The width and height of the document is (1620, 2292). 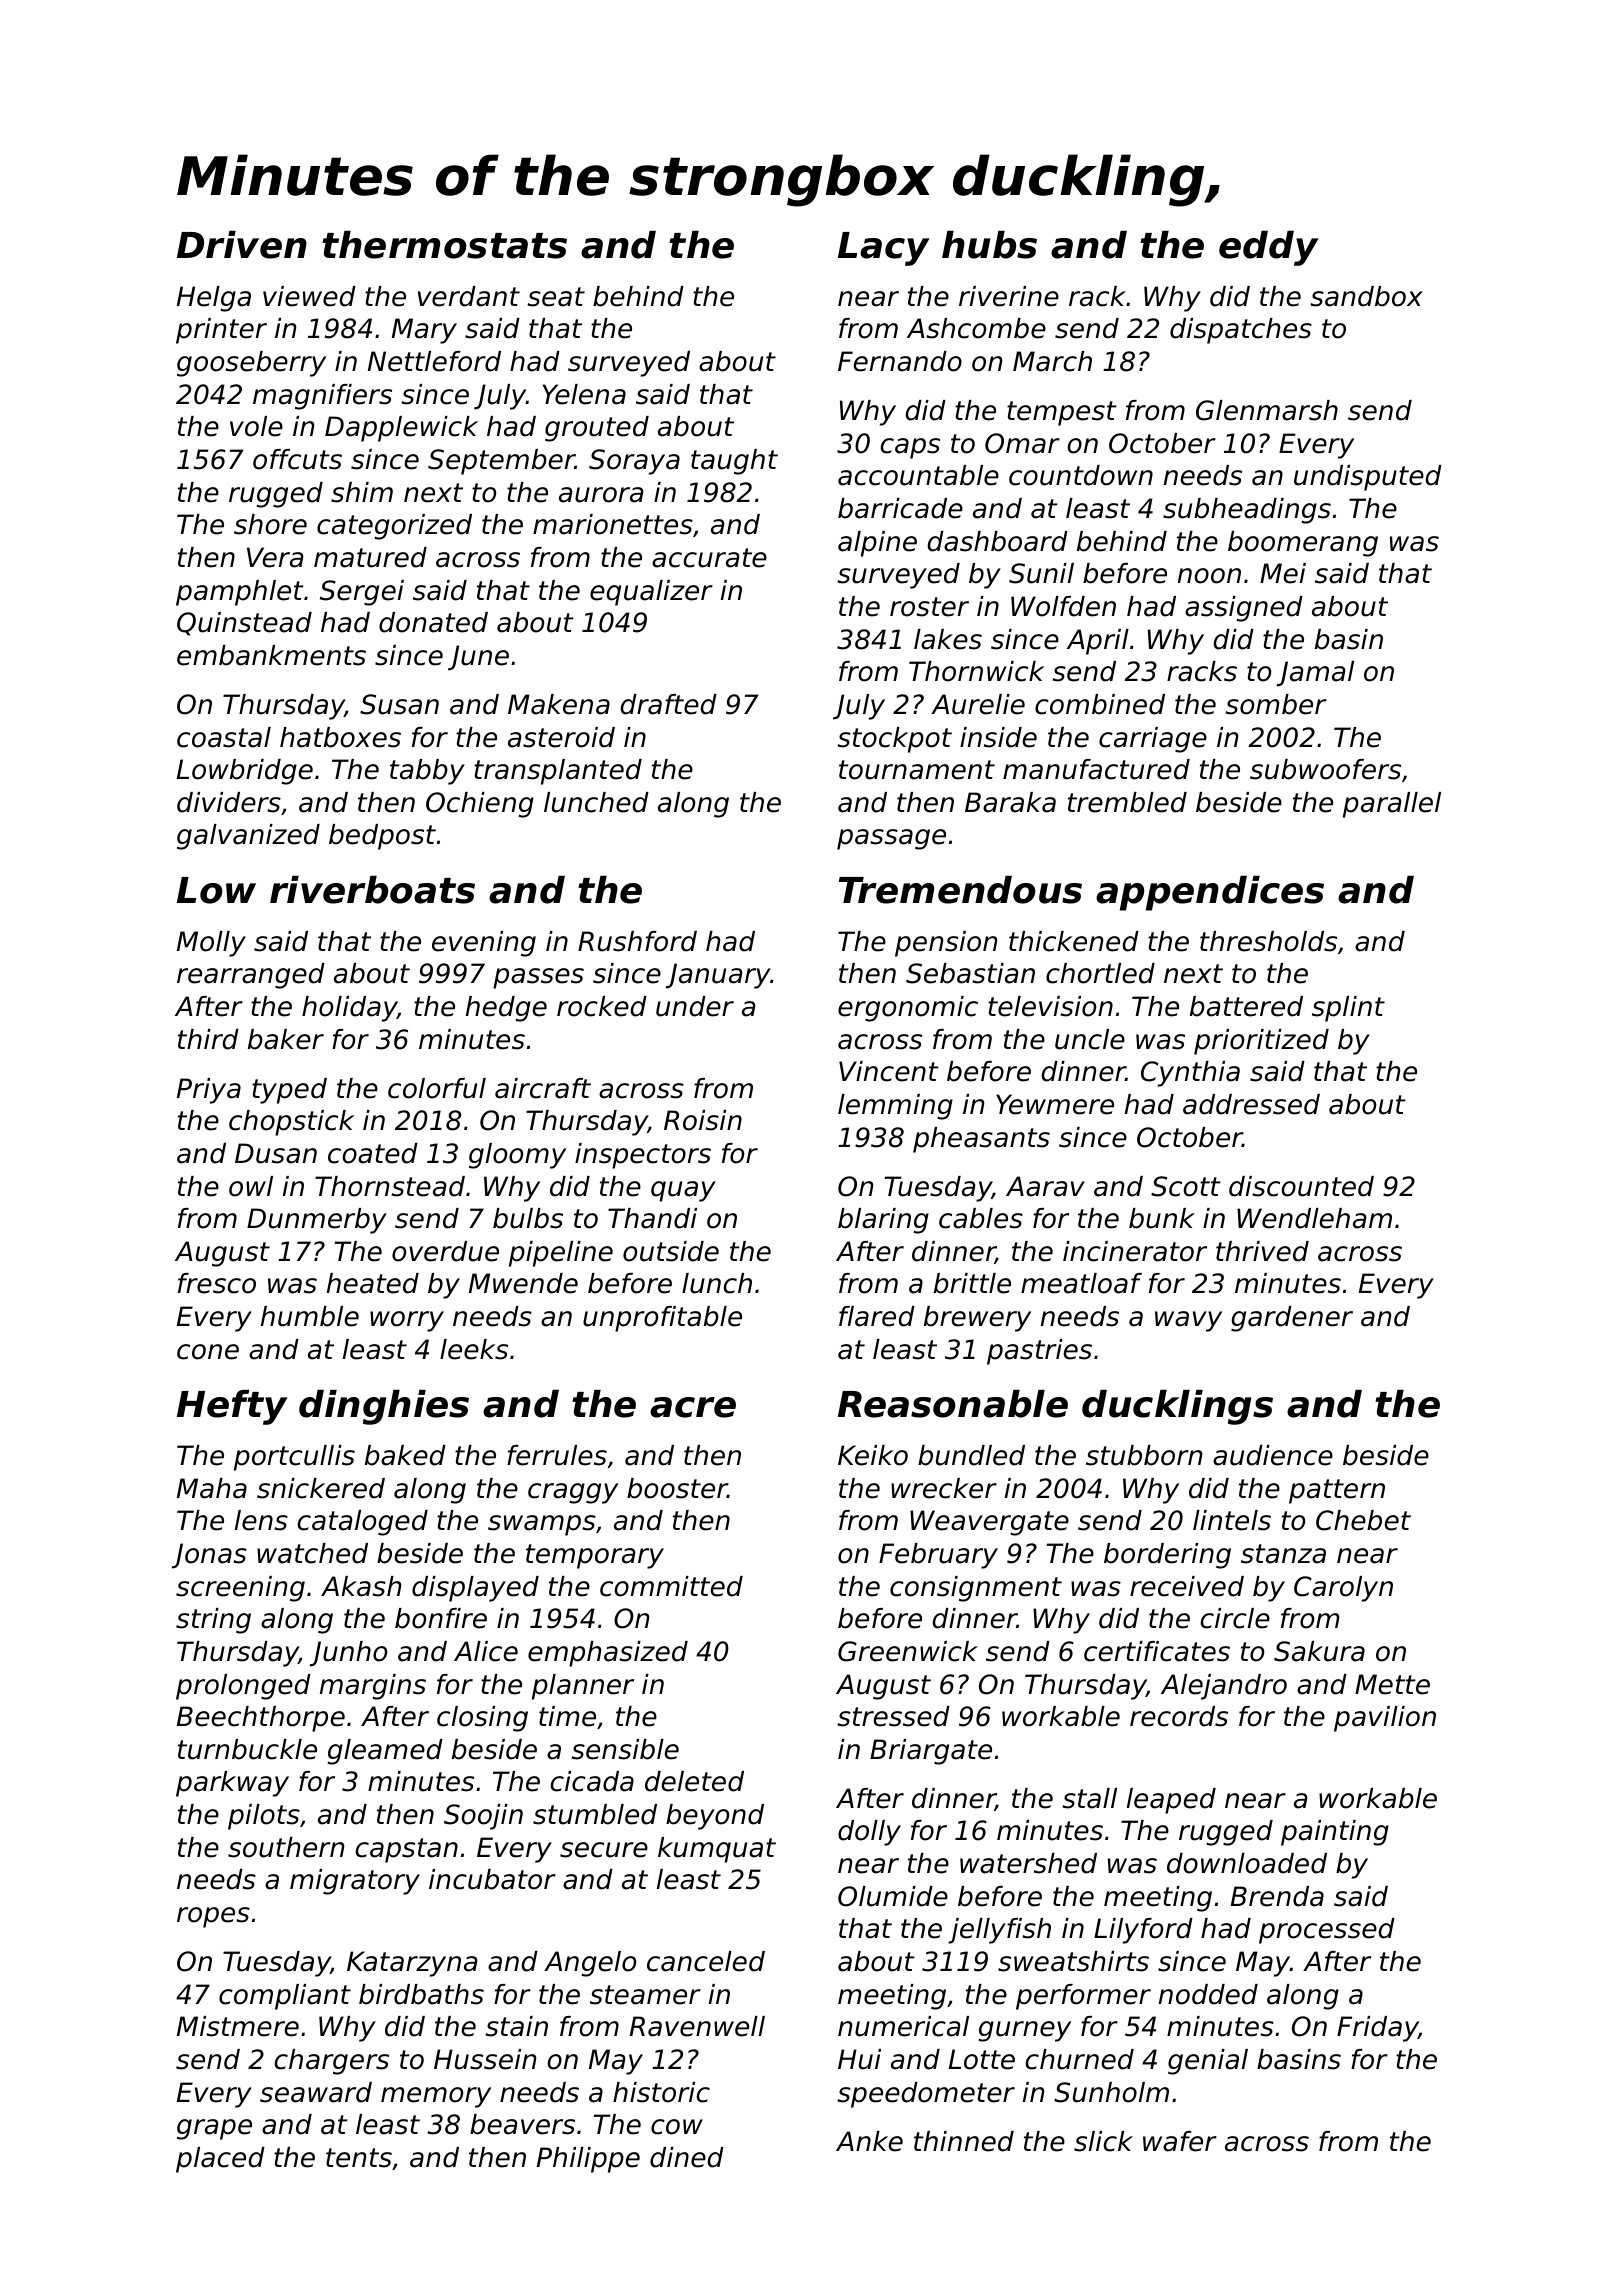 What do you see at coordinates (1269, 248) in the document?
I see `eddy` at bounding box center [1269, 248].
